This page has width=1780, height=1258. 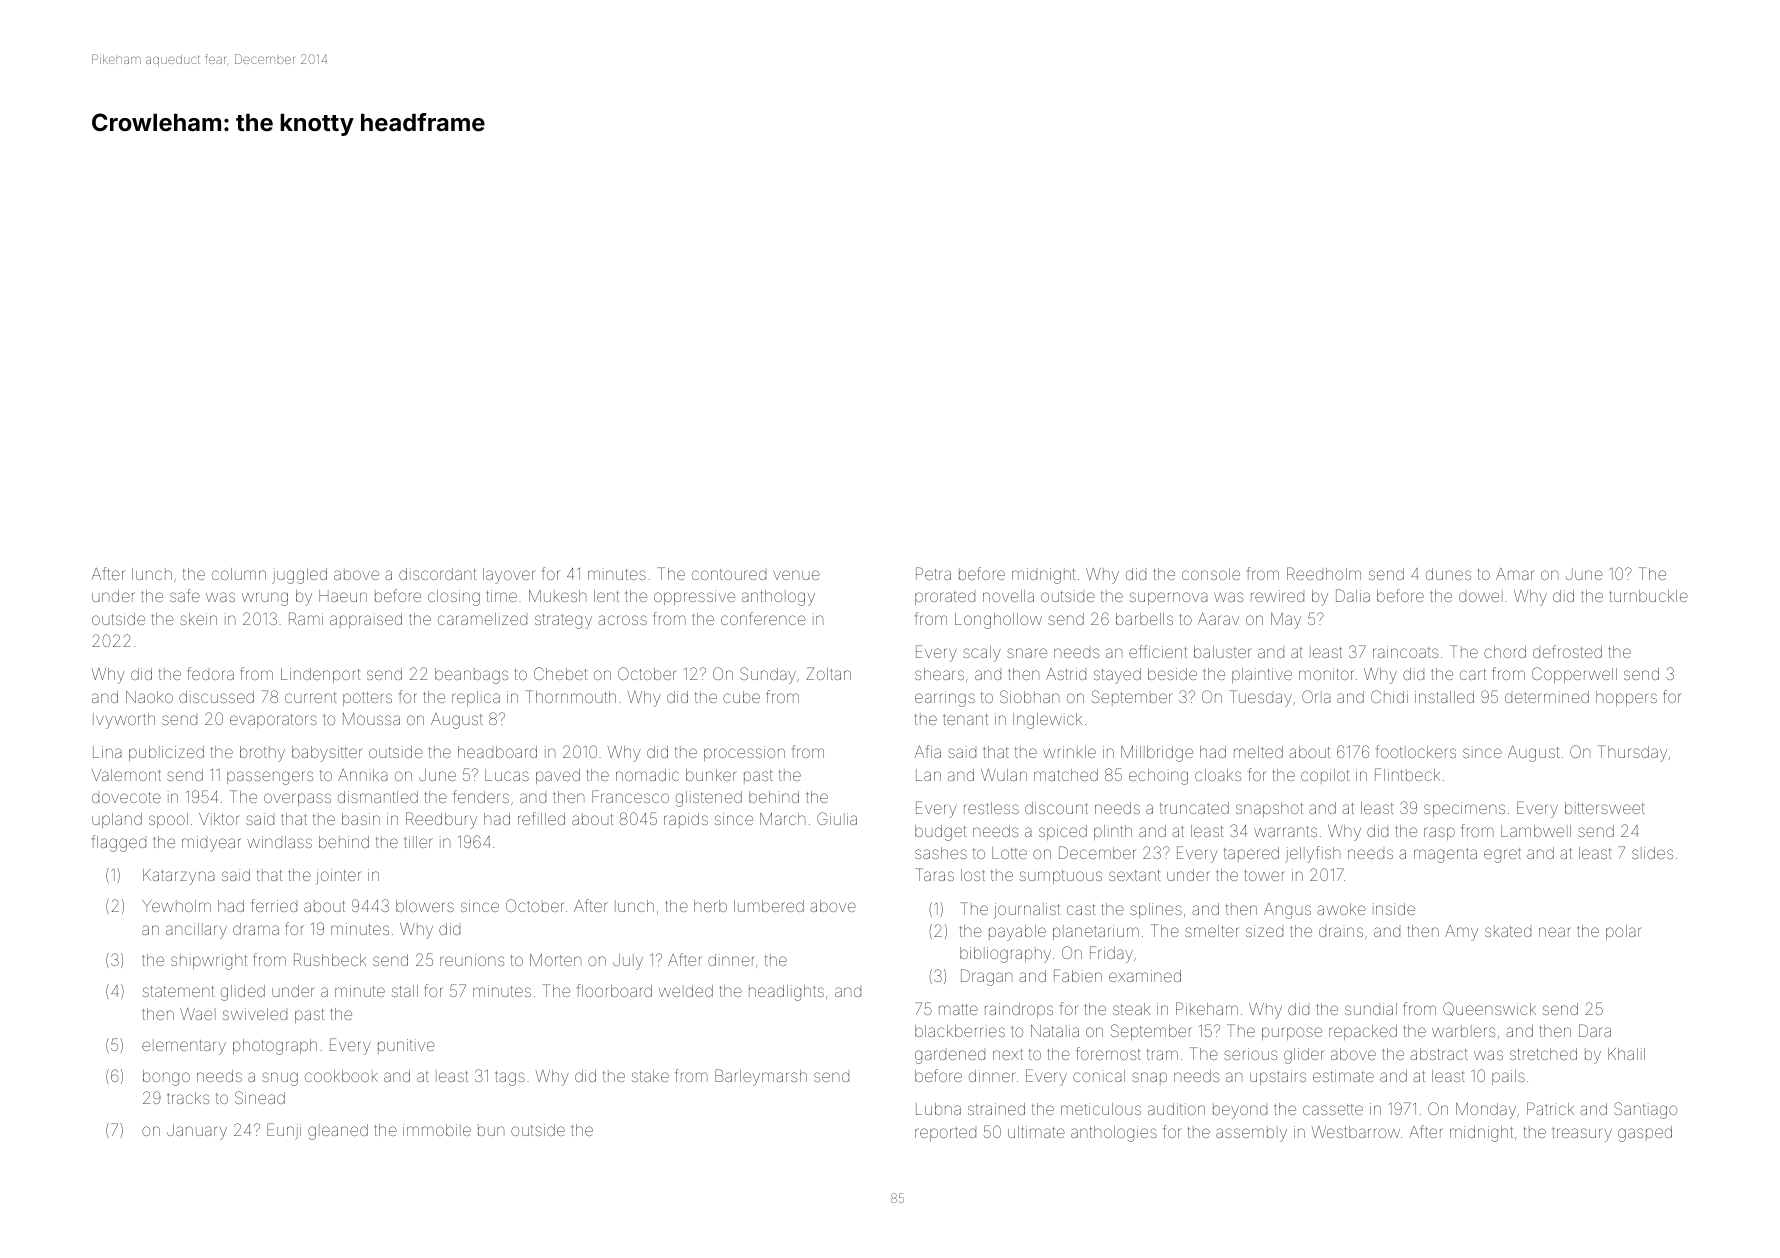 What do you see at coordinates (1515, 574) in the page?
I see `Amar` at bounding box center [1515, 574].
